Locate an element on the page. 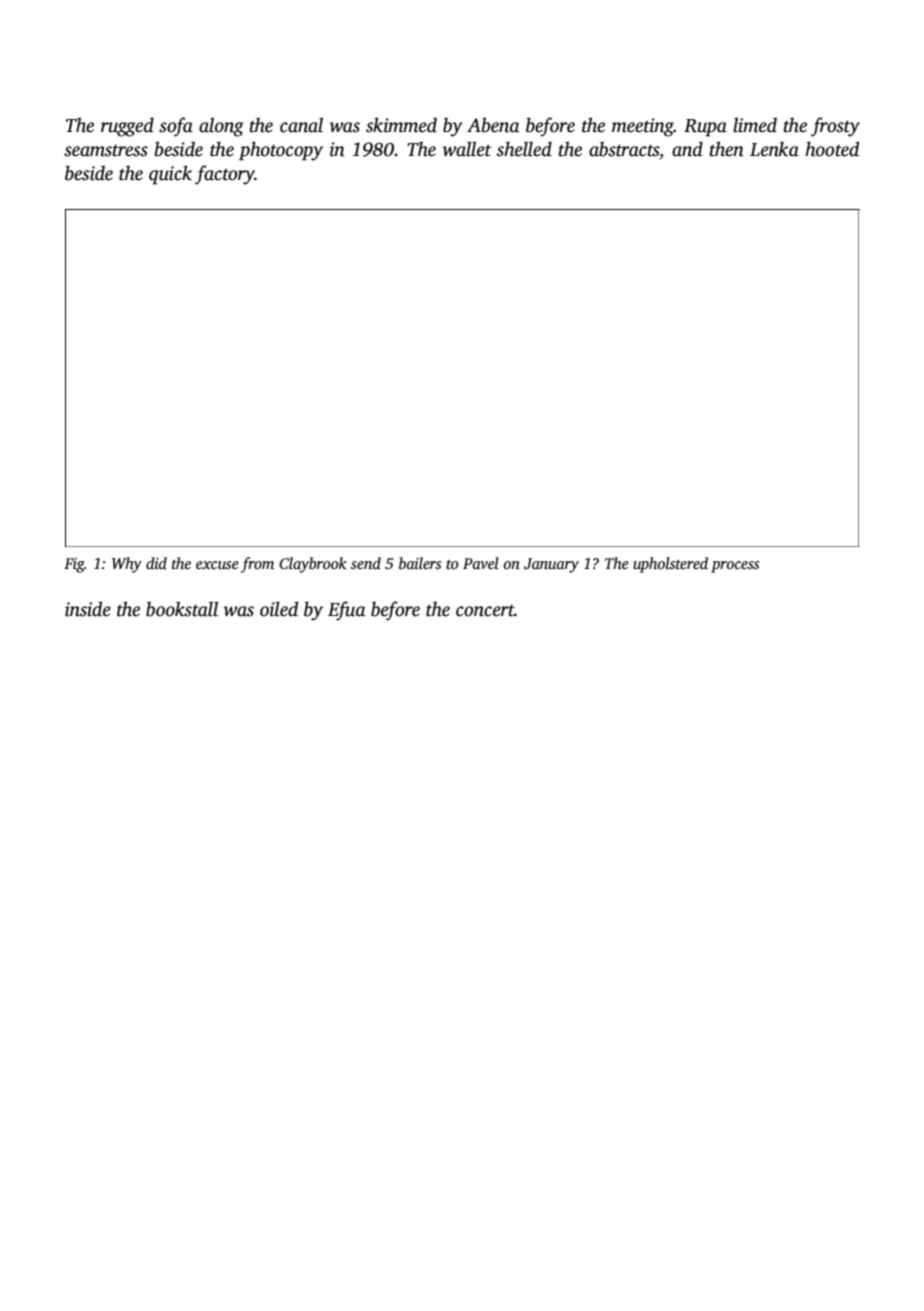 The image size is (924, 1311). hooted is located at coordinates (832, 149).
